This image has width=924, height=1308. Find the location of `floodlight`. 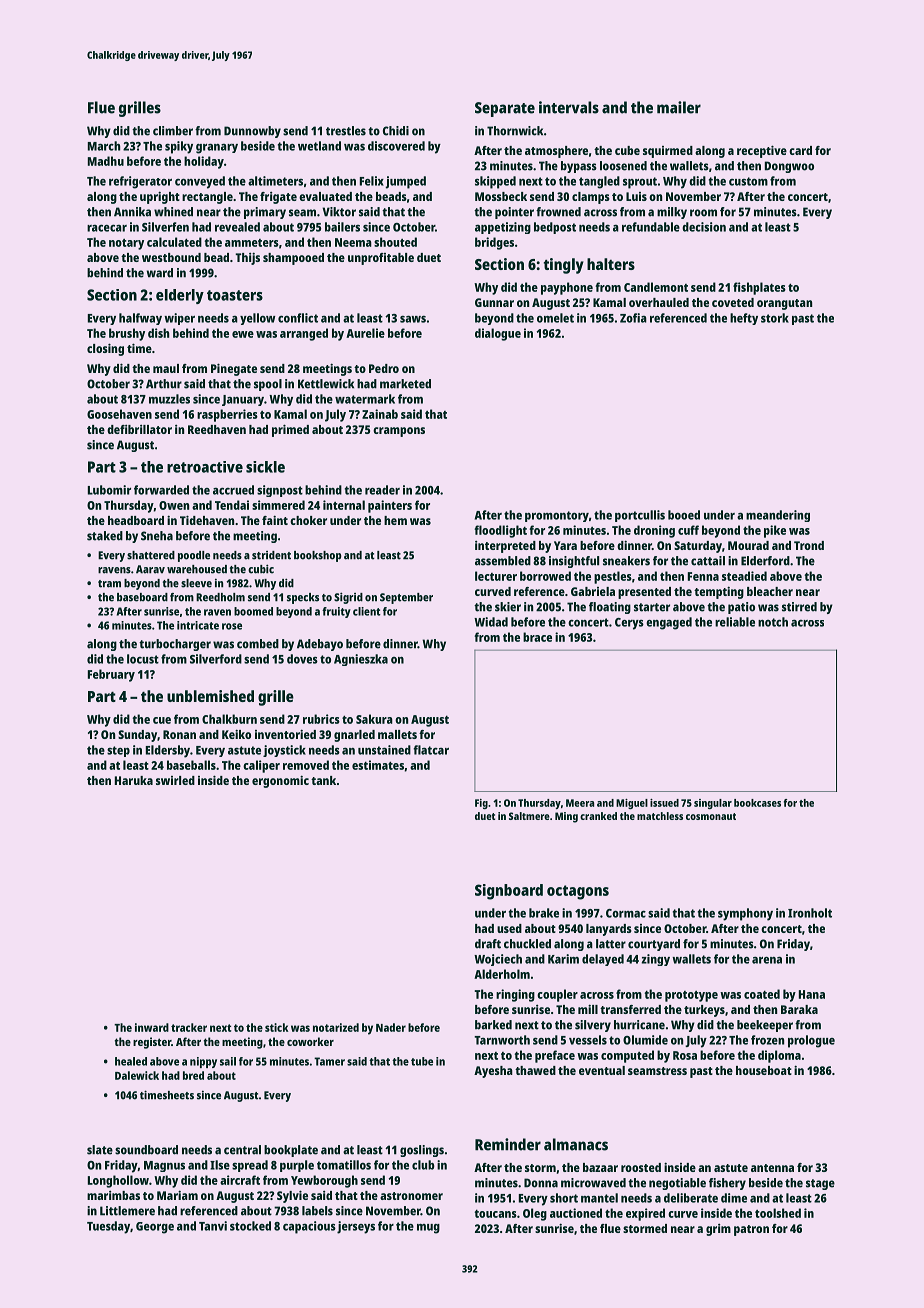

floodlight is located at coordinates (500, 531).
